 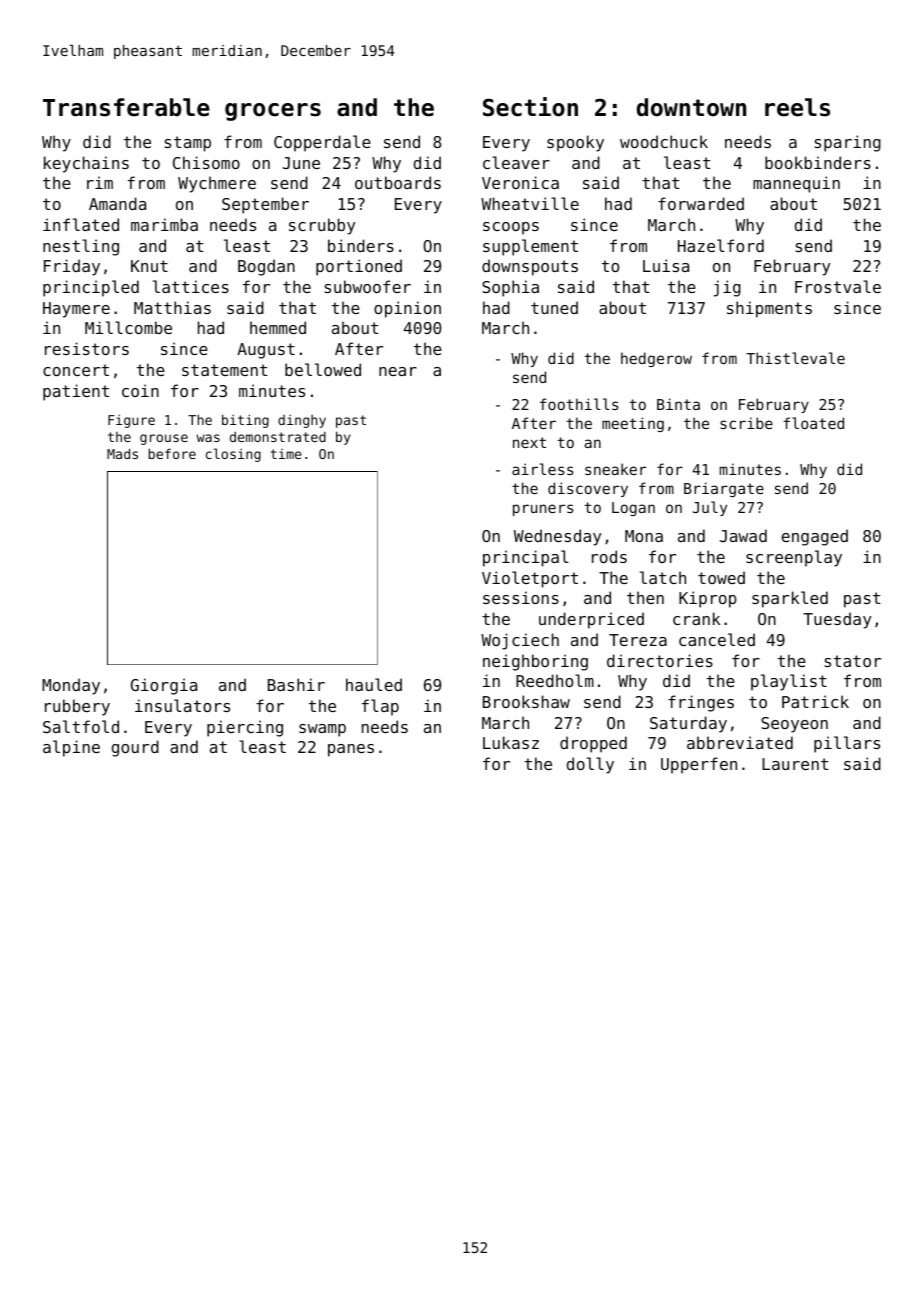 I want to click on Knut, so click(x=149, y=266).
